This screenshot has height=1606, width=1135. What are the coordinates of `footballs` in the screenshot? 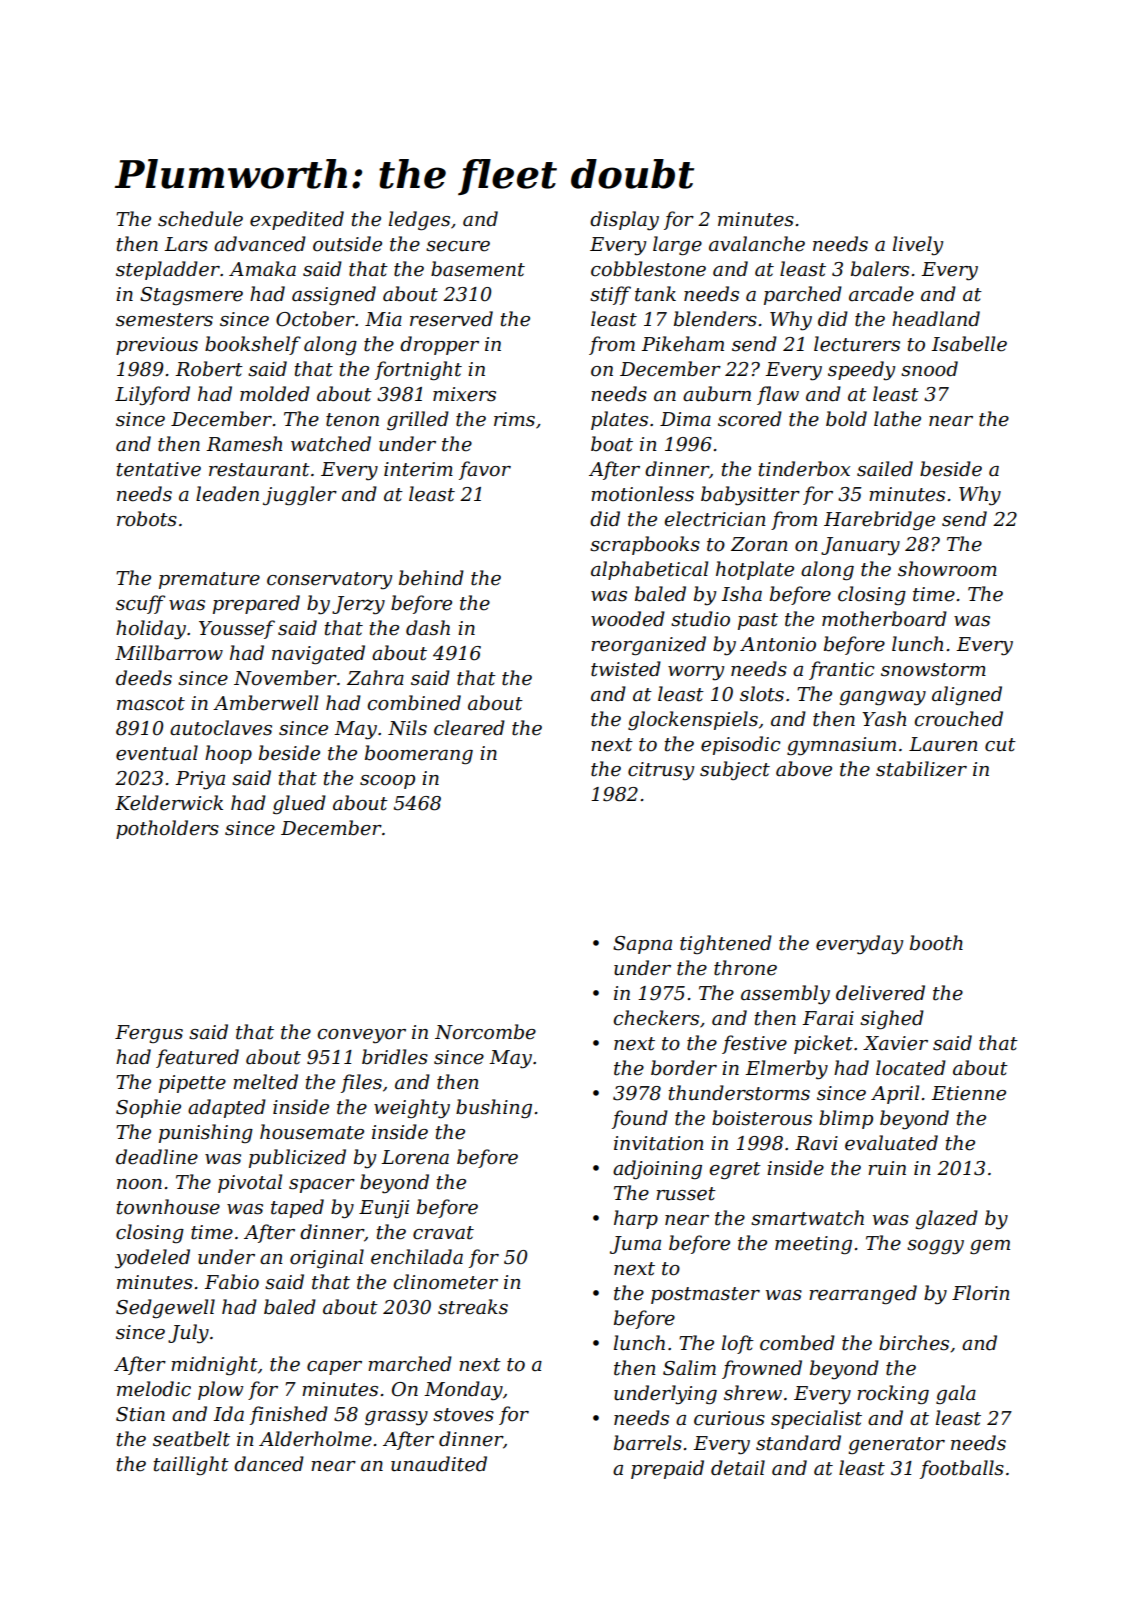 It's located at (962, 1469).
